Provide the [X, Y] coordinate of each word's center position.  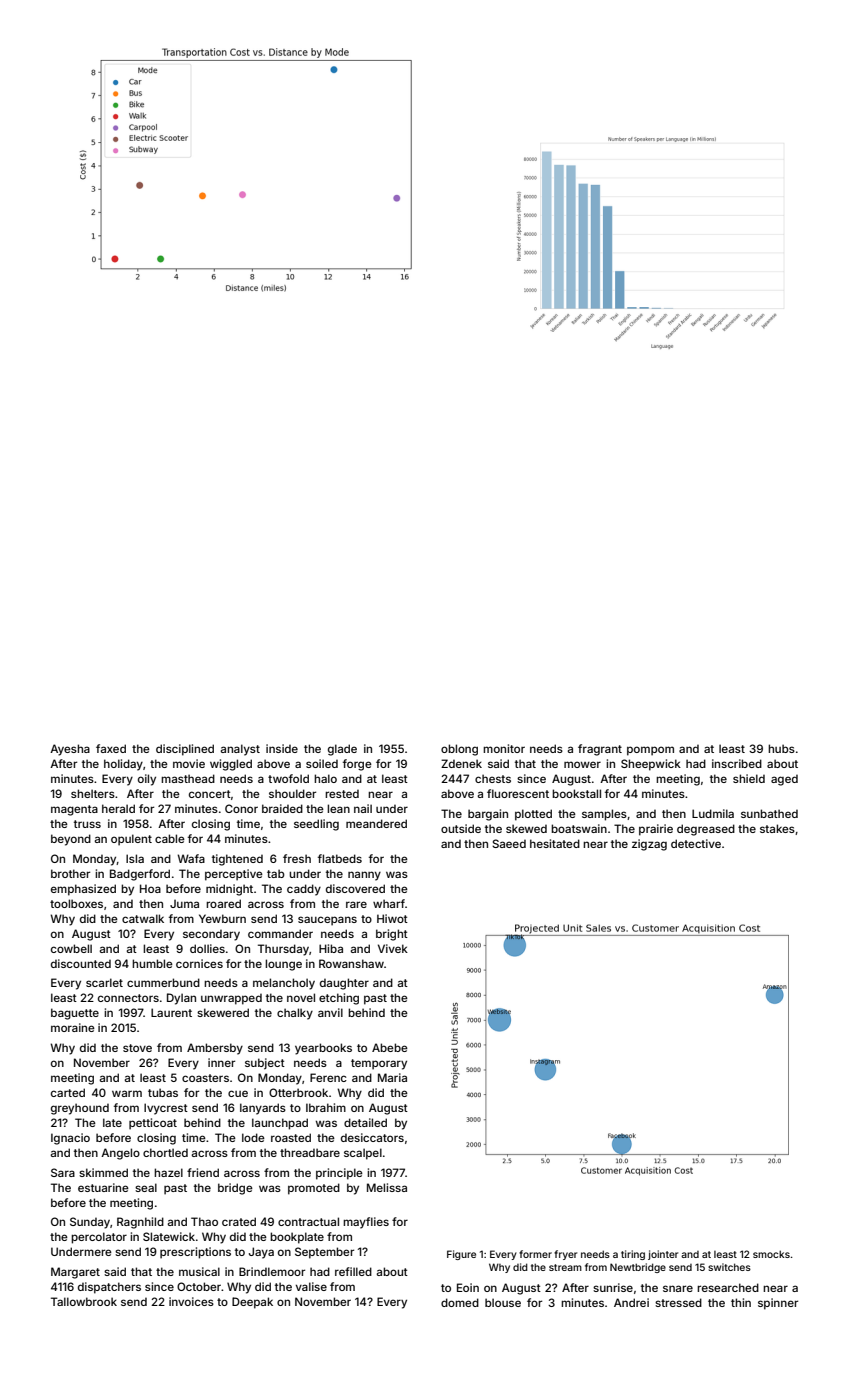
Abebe [390, 1047]
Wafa [191, 858]
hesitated [555, 843]
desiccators [372, 1137]
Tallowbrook [84, 1301]
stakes [777, 828]
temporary [379, 1064]
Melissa [387, 1187]
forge [357, 765]
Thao [204, 1221]
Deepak [252, 1303]
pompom [650, 751]
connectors [128, 998]
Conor [241, 808]
